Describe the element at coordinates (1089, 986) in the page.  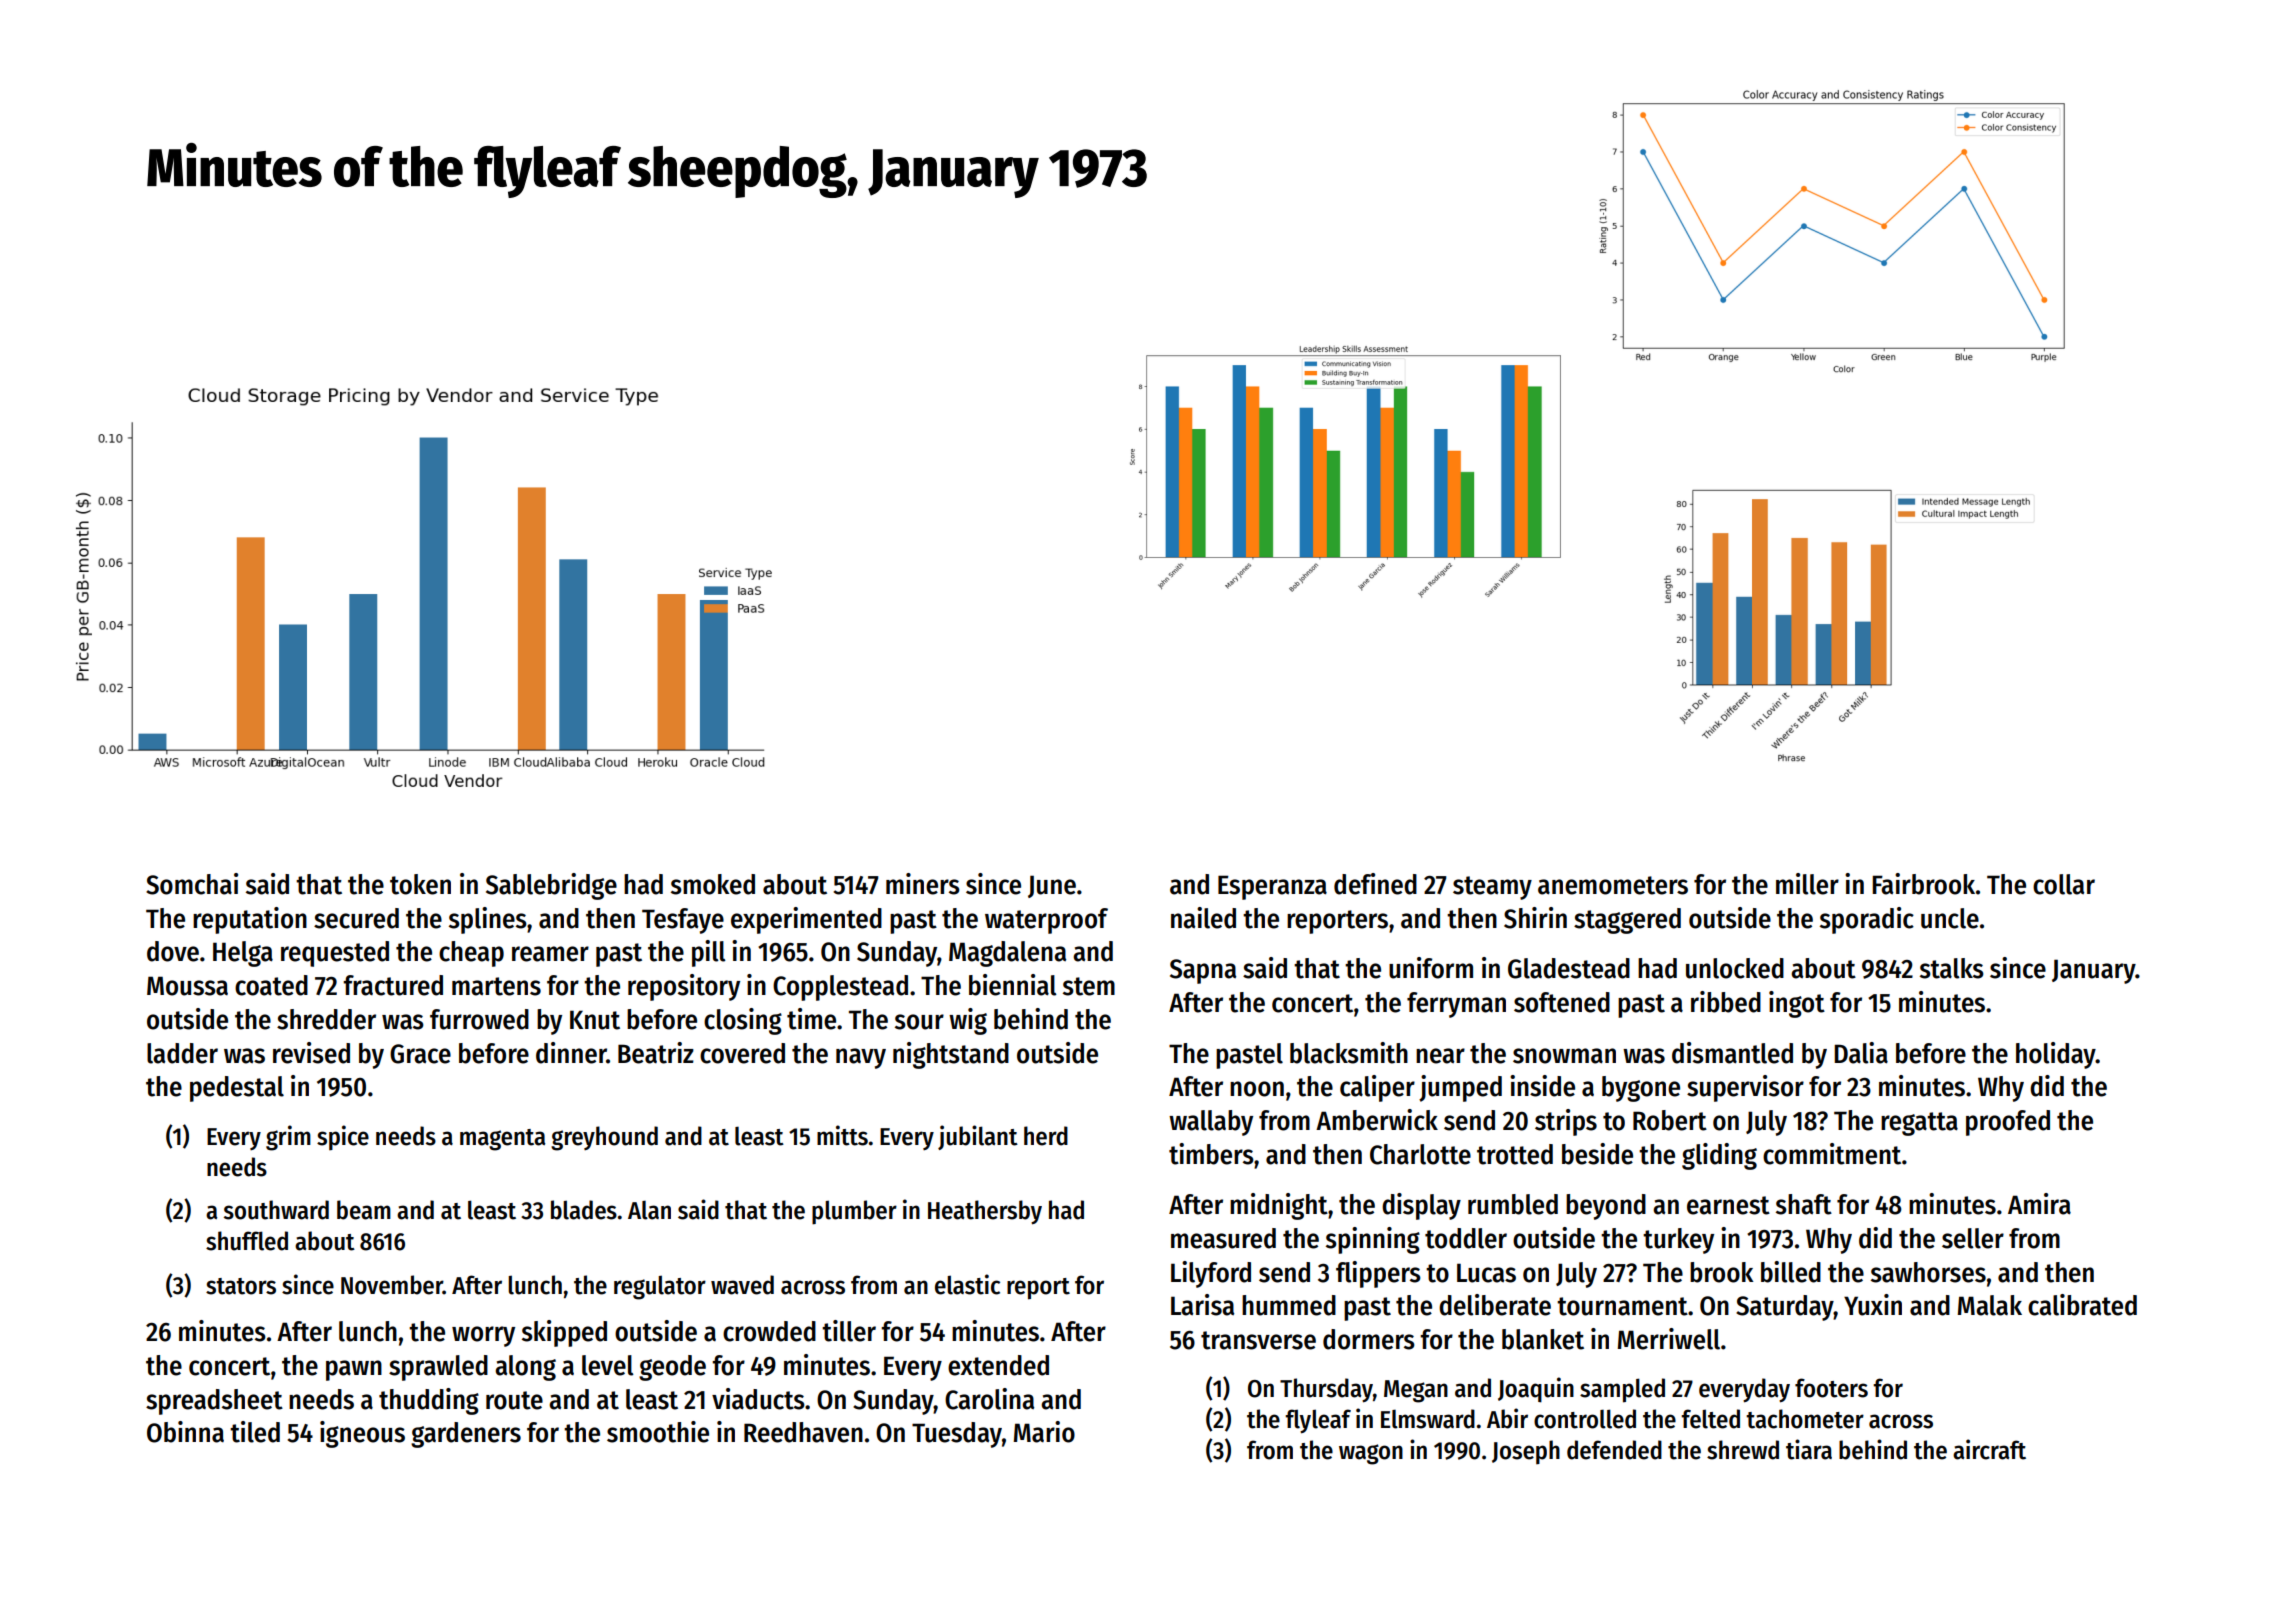
I see `stem` at that location.
